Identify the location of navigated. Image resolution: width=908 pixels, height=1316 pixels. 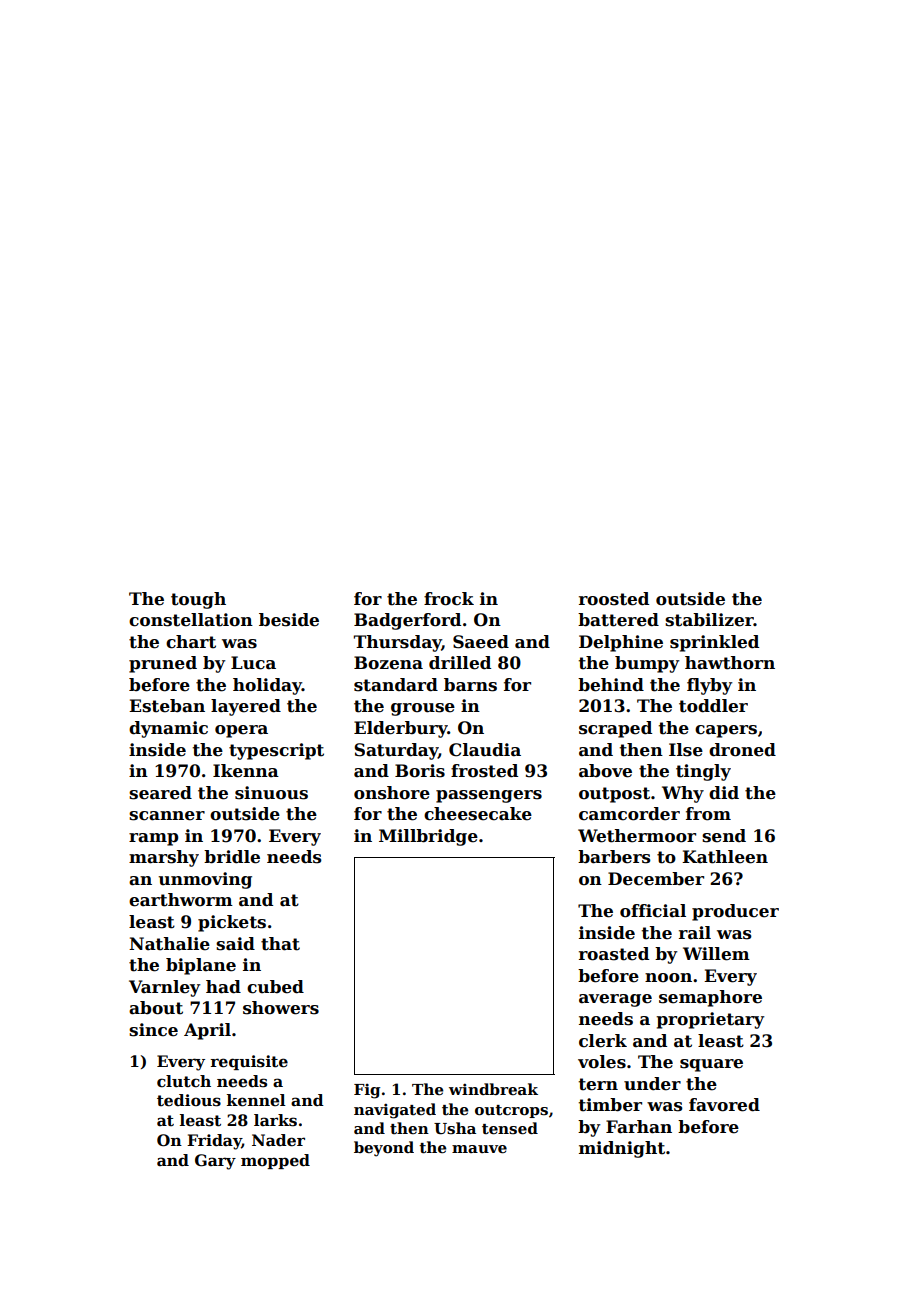
(395, 1111).
